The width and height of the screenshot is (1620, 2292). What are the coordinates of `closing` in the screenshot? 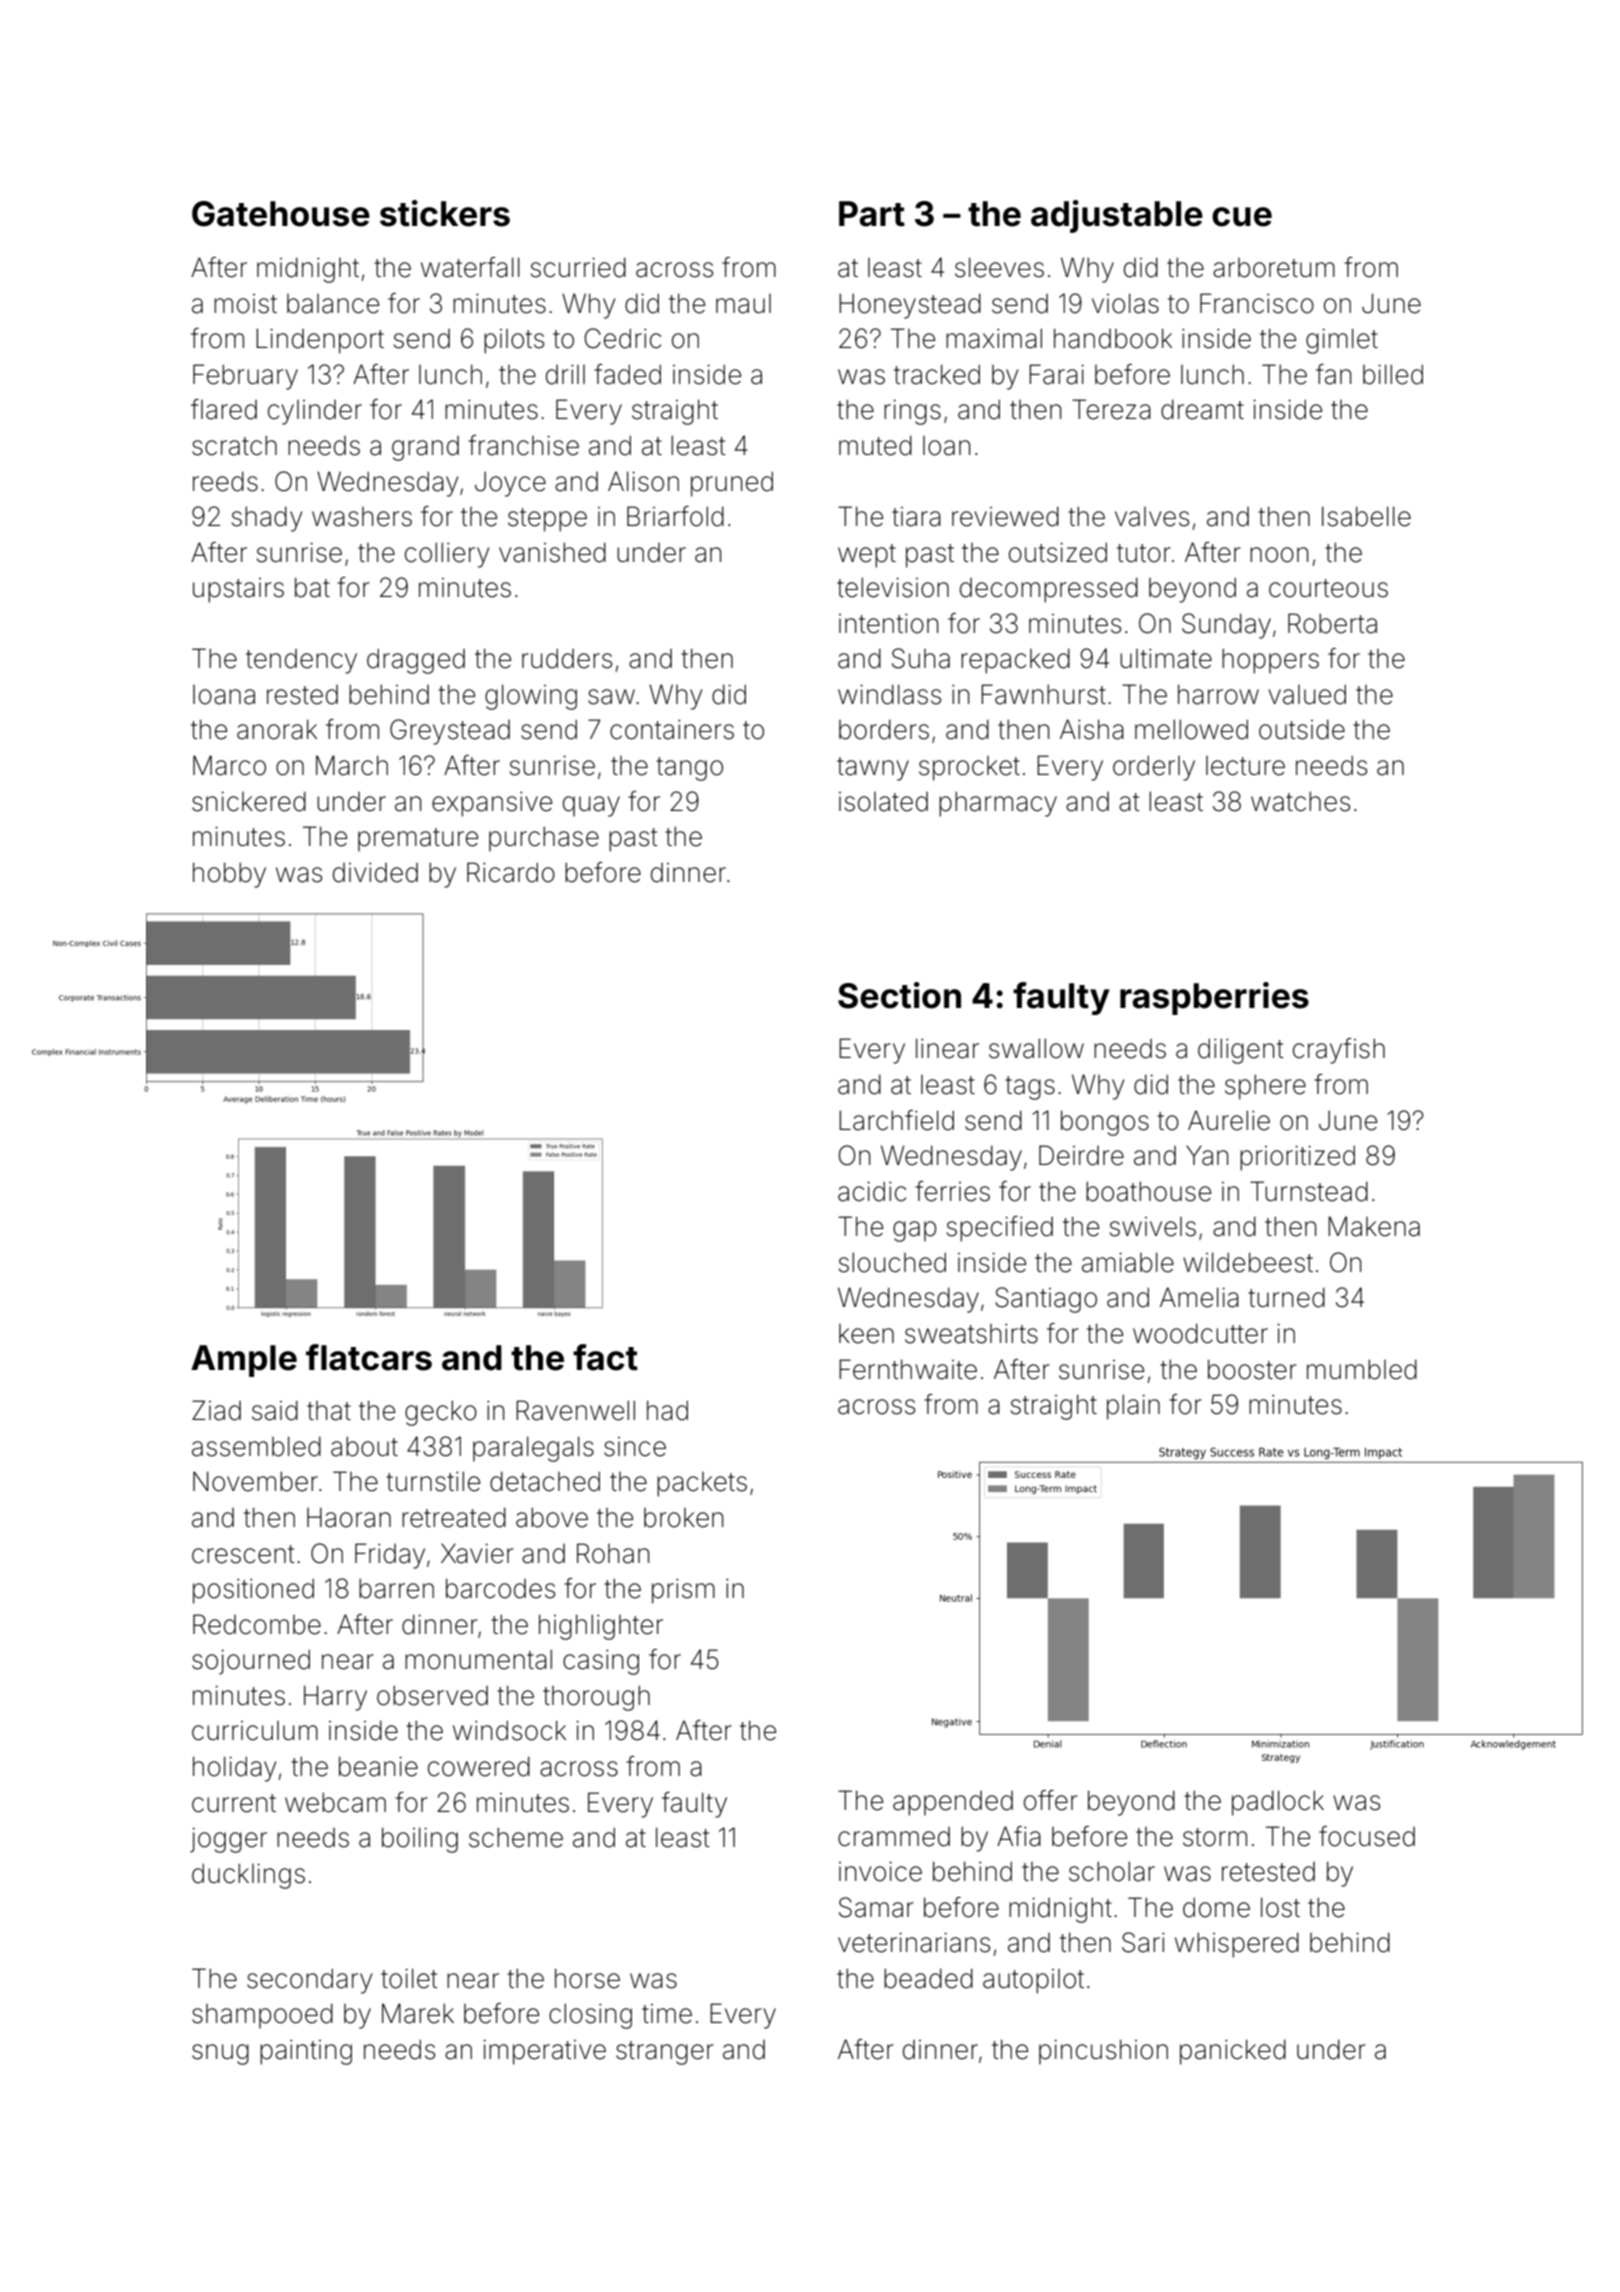 It's located at (590, 2016).
